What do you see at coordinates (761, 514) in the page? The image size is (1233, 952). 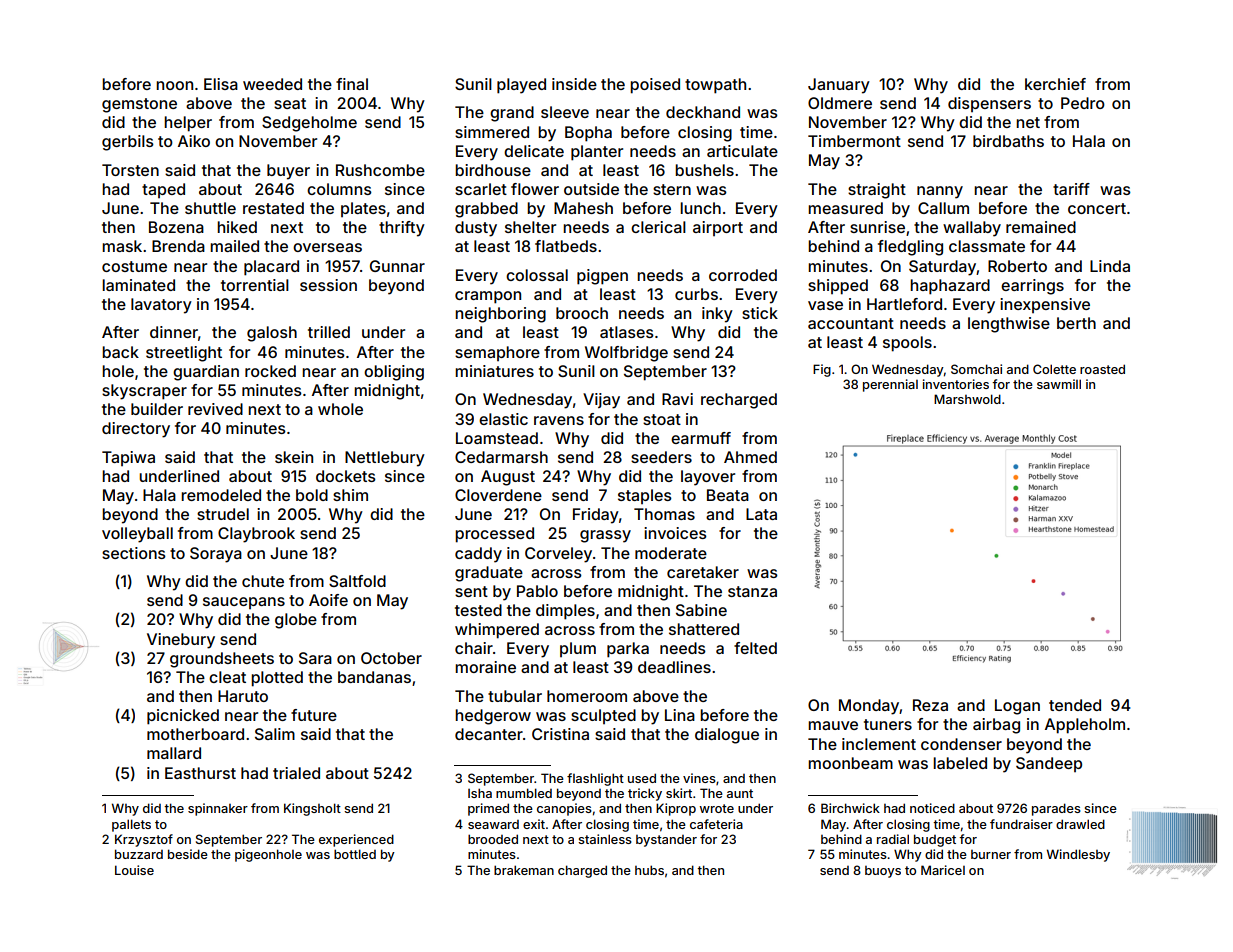 I see `Lata` at bounding box center [761, 514].
